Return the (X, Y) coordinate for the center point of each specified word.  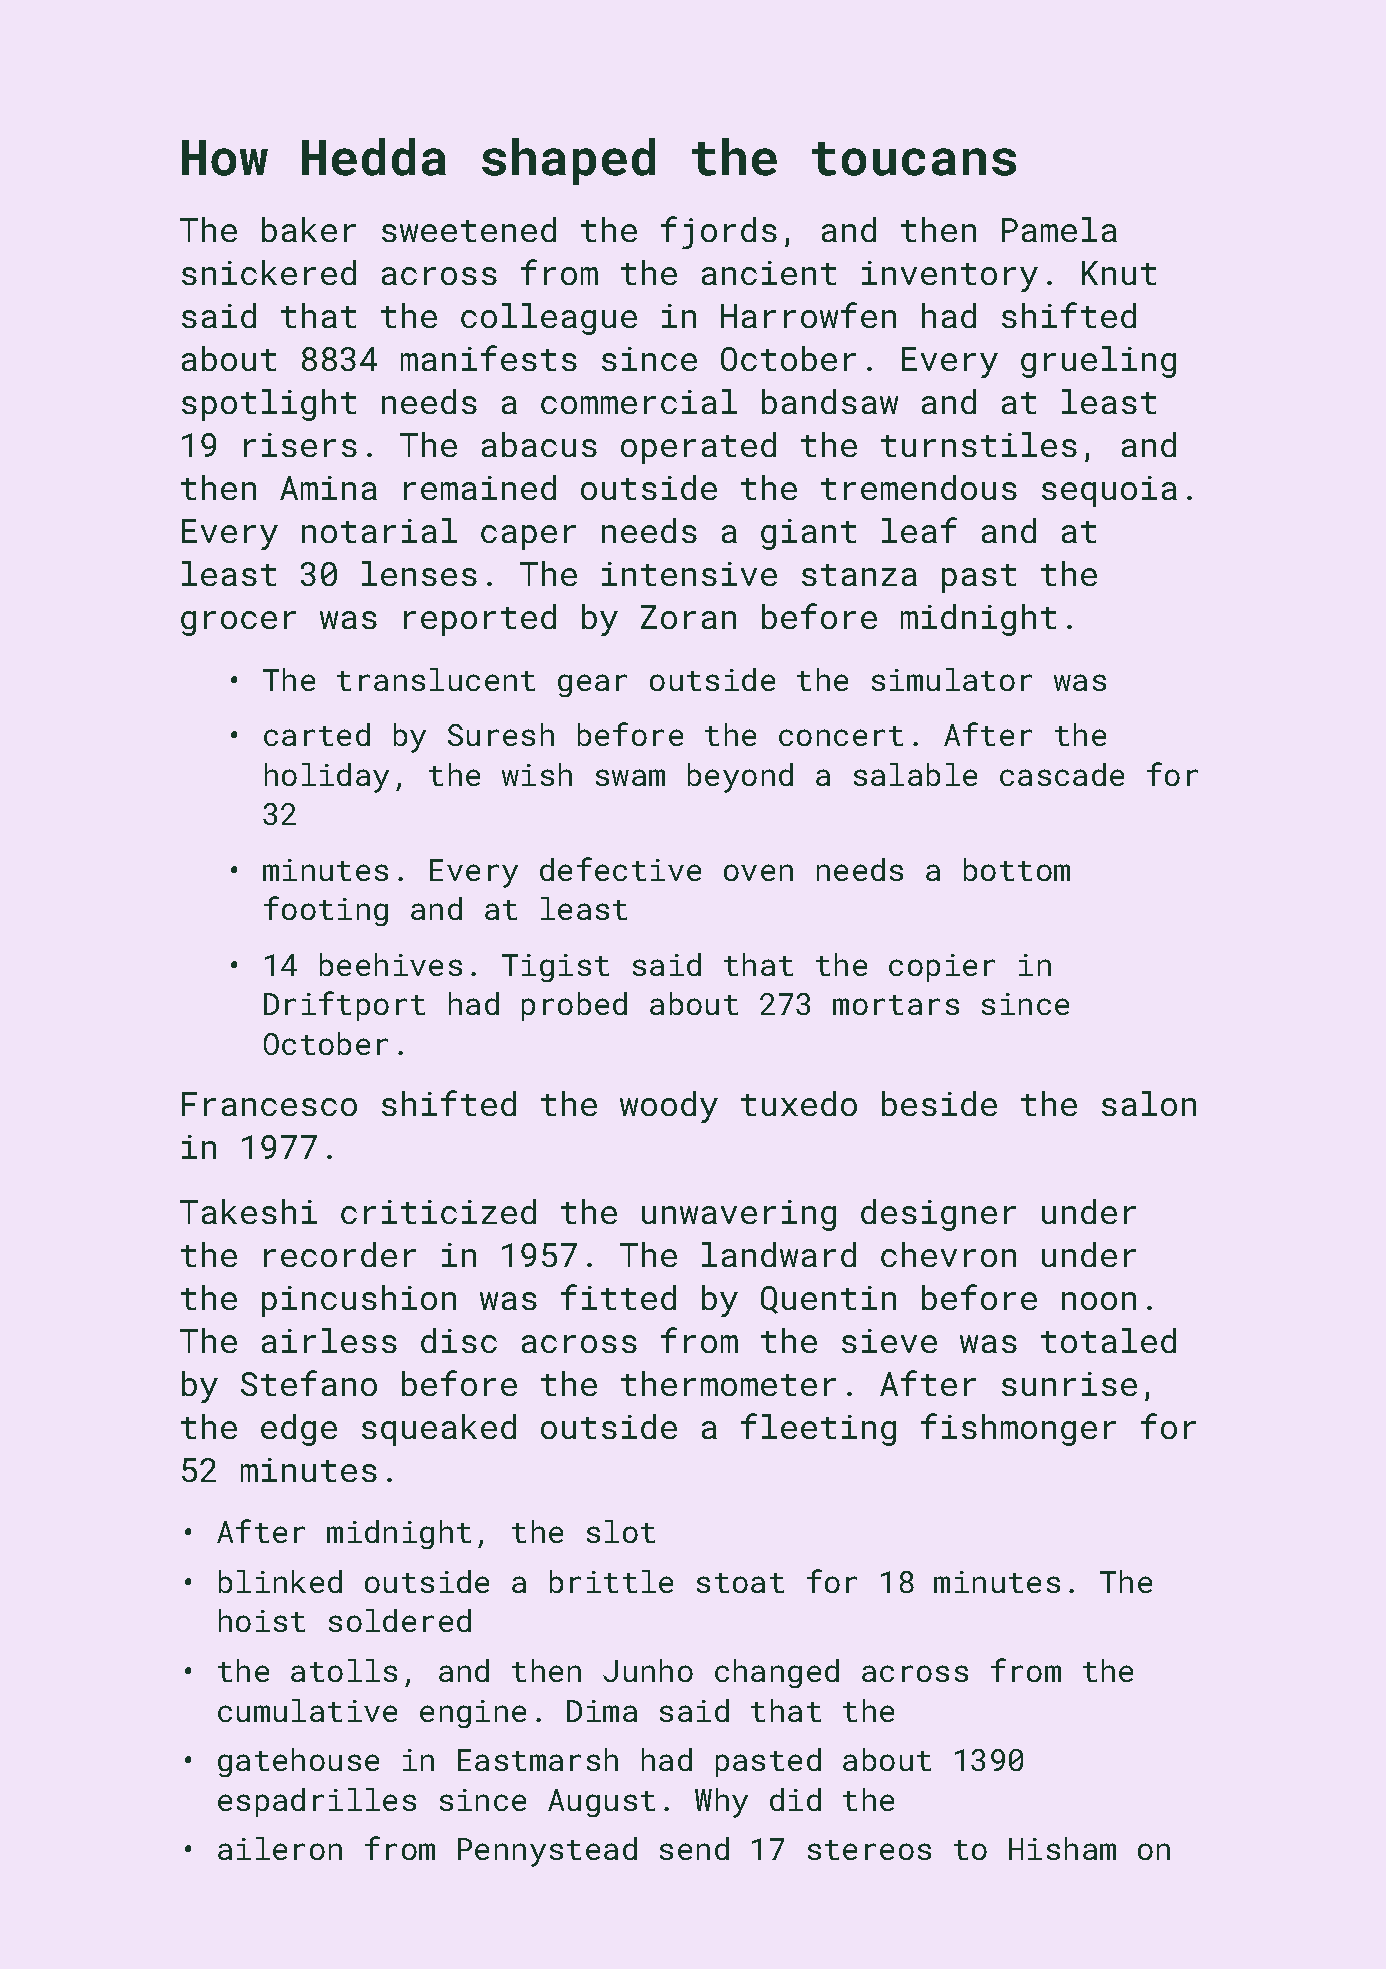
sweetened (469, 229)
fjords (719, 232)
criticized (438, 1211)
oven (758, 872)
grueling (1098, 362)
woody (669, 1107)
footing (326, 911)
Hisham (1062, 1848)
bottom (1017, 869)
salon (1149, 1103)
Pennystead (547, 1852)
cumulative (307, 1710)
